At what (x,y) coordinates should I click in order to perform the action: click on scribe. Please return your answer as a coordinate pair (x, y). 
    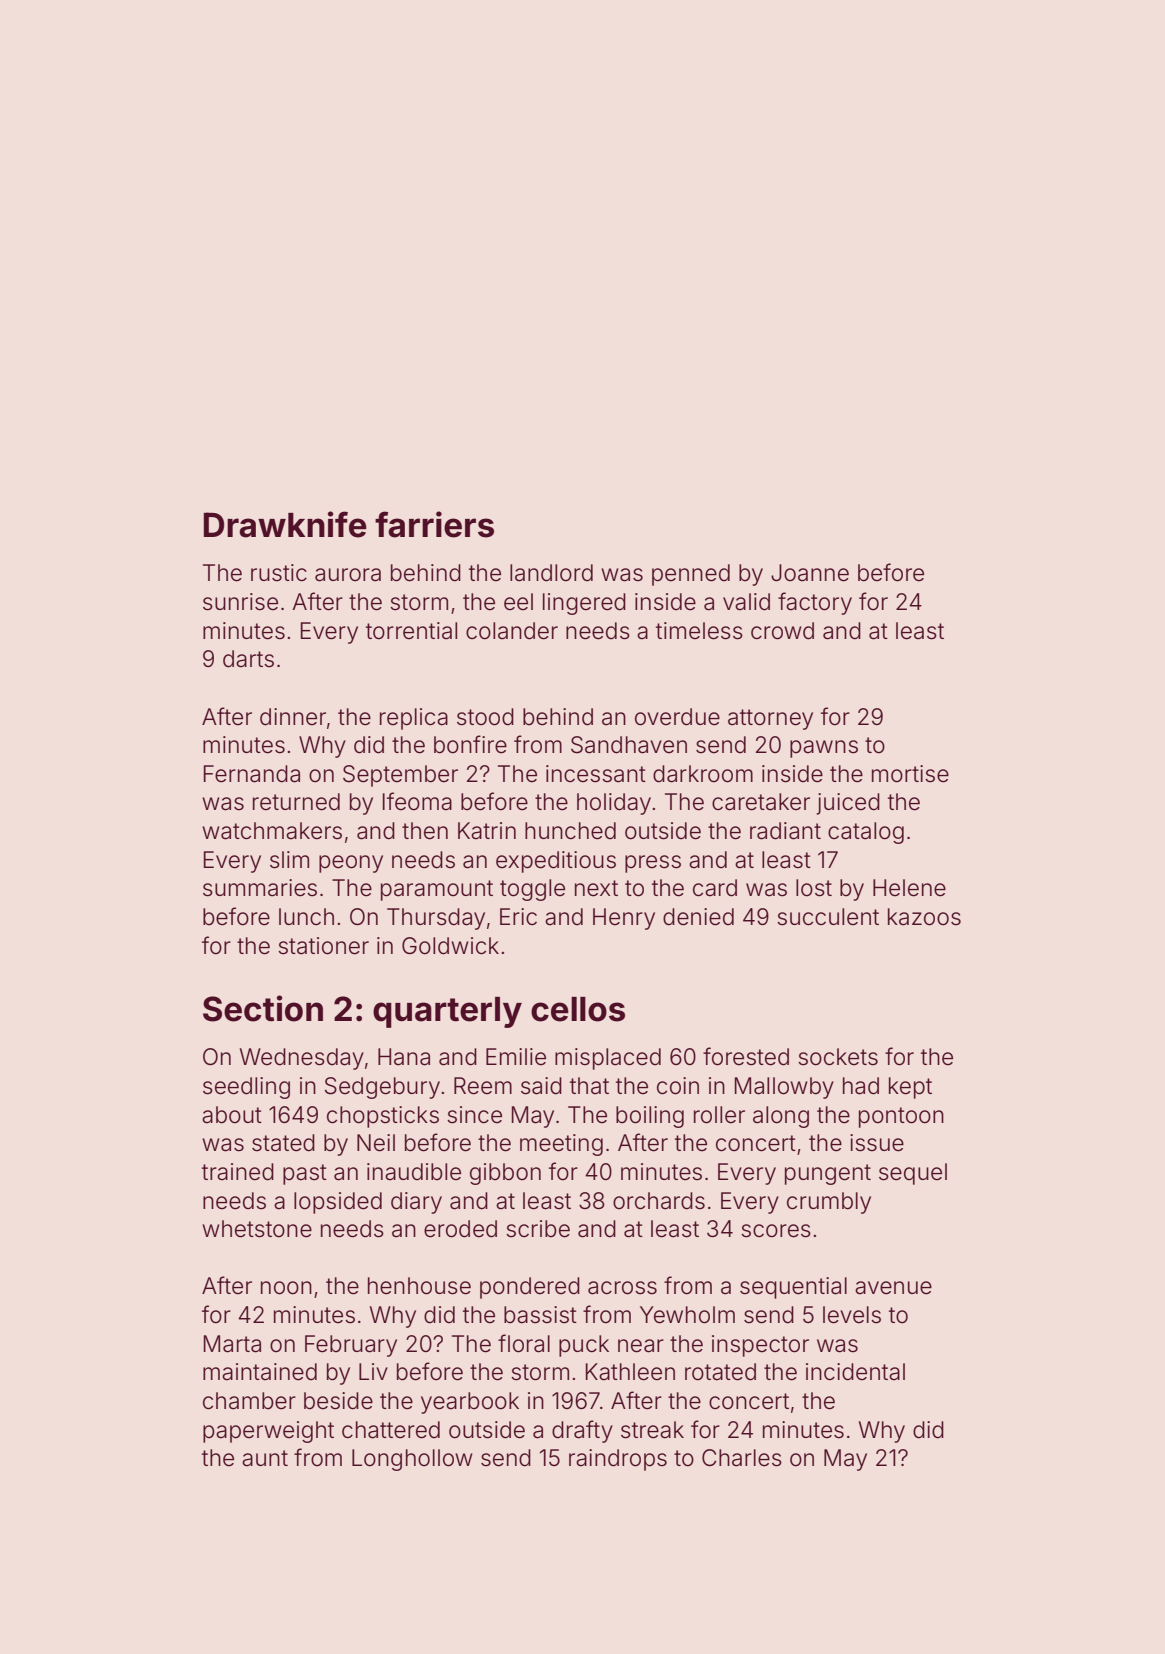
    Looking at the image, I should click on (538, 1229).
